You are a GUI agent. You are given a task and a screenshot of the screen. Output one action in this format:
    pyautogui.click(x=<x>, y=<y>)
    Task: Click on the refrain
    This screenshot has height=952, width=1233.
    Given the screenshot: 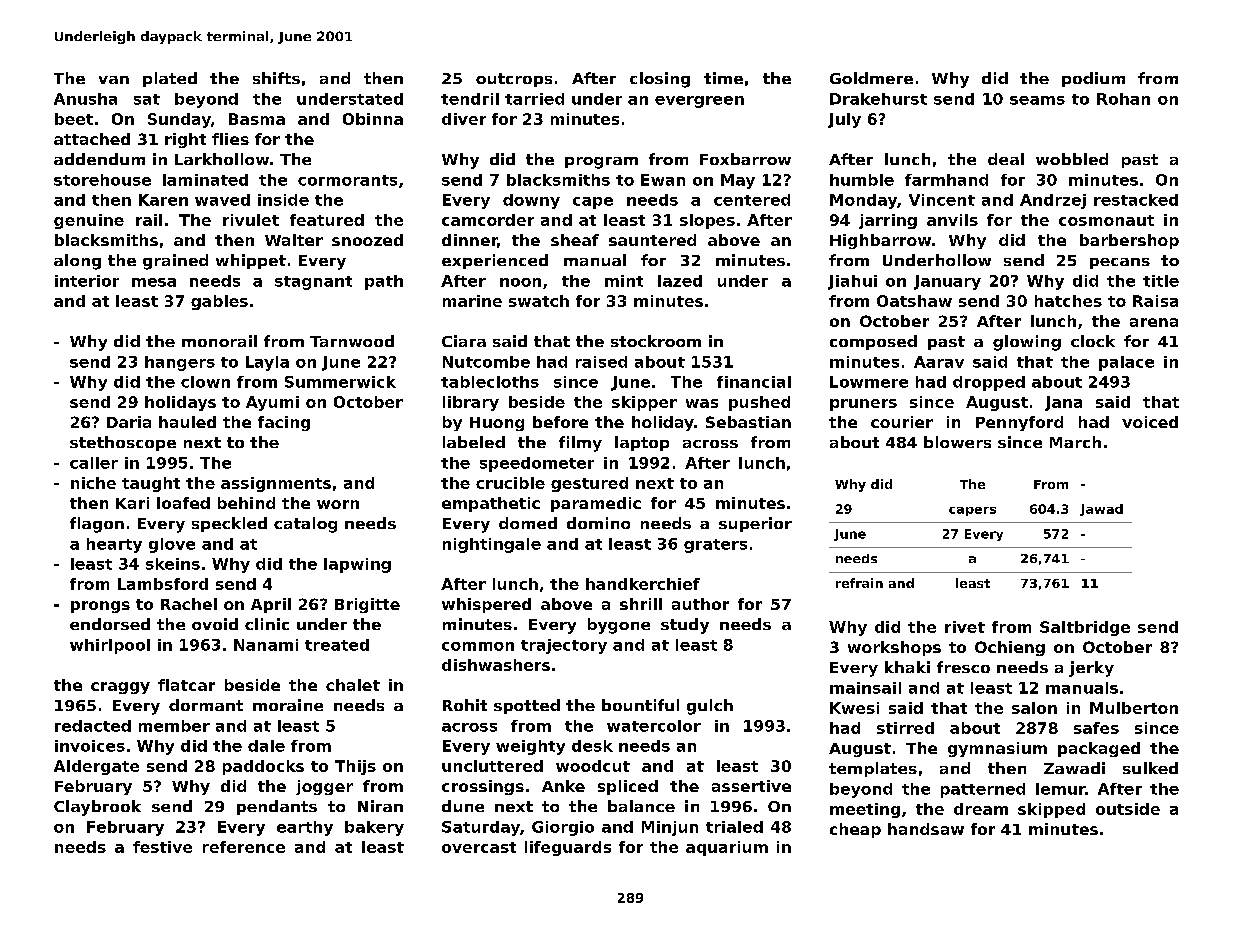 What is the action you would take?
    pyautogui.click(x=859, y=583)
